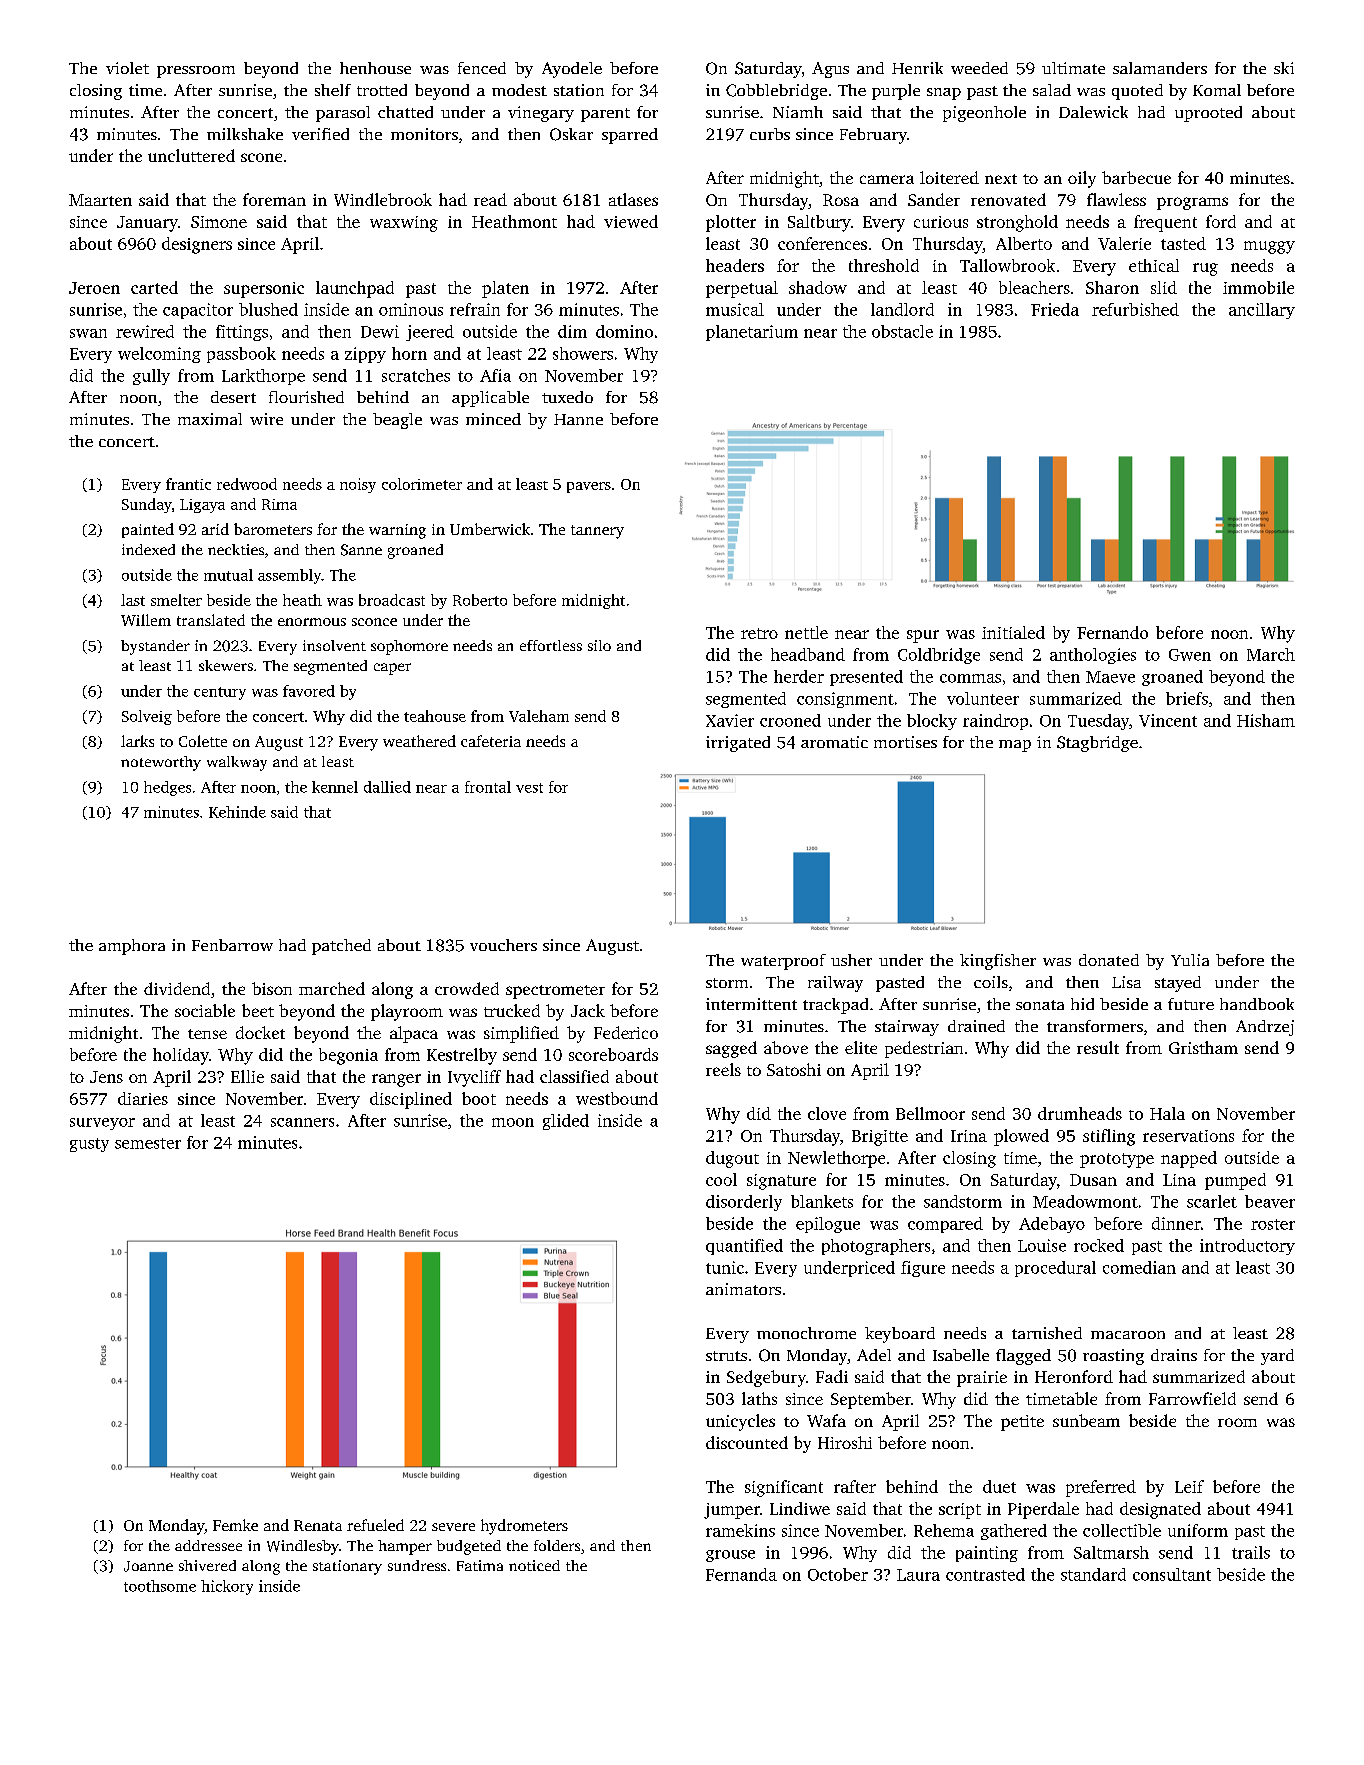 The height and width of the page is (1765, 1364). I want to click on irrigated, so click(738, 744).
